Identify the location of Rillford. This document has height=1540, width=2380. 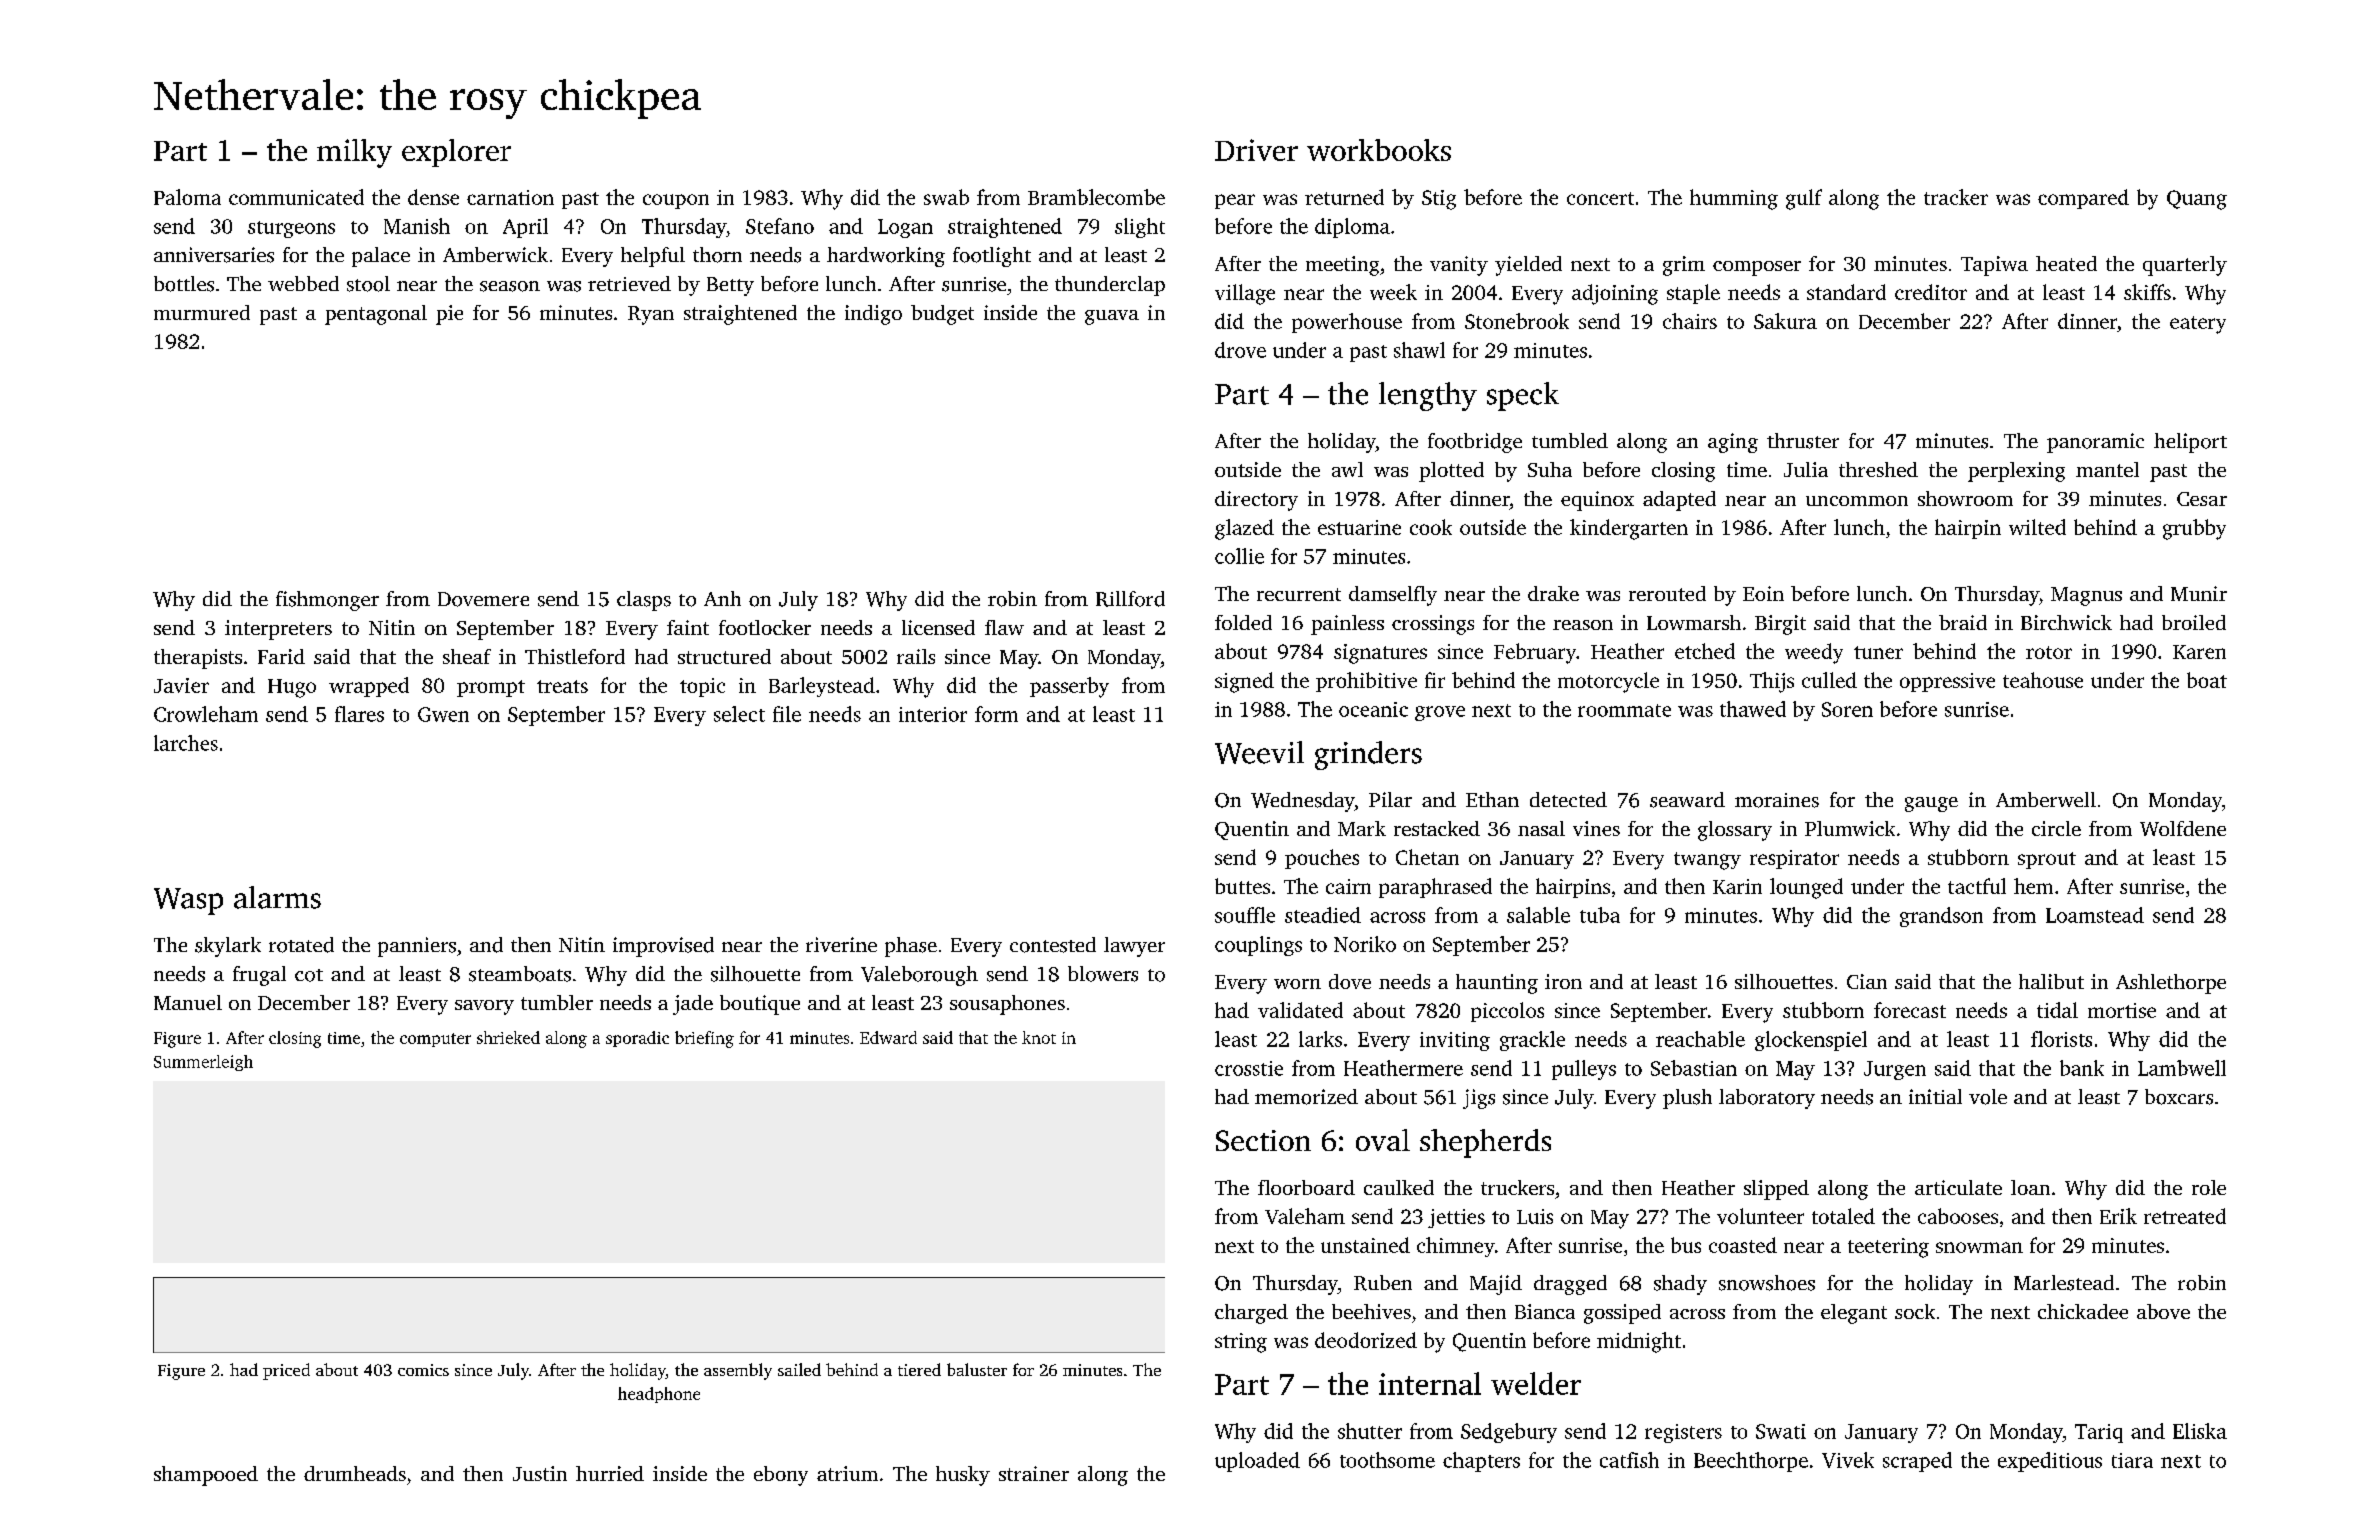
(1130, 599).
